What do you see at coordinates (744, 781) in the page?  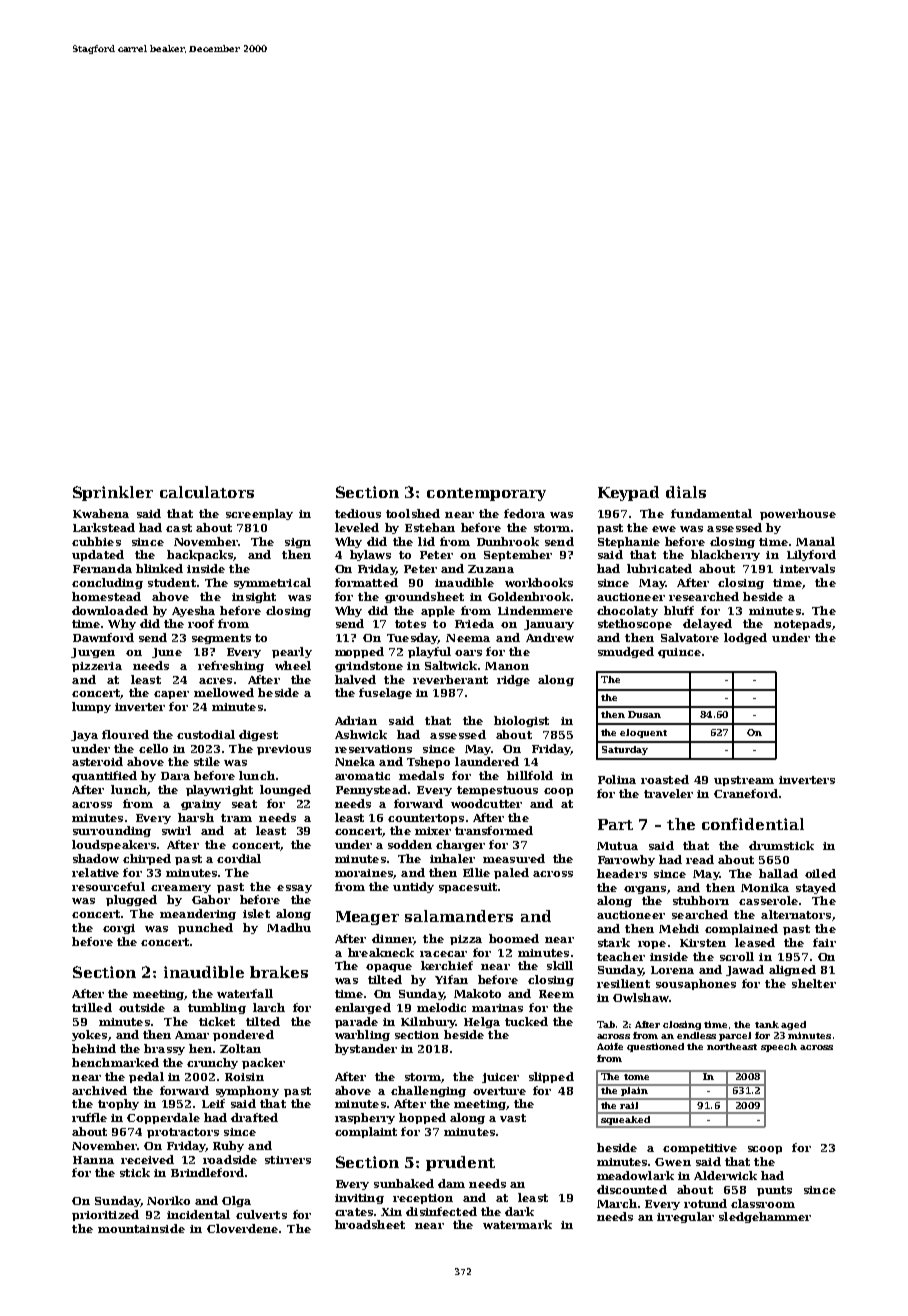 I see `upstream` at bounding box center [744, 781].
